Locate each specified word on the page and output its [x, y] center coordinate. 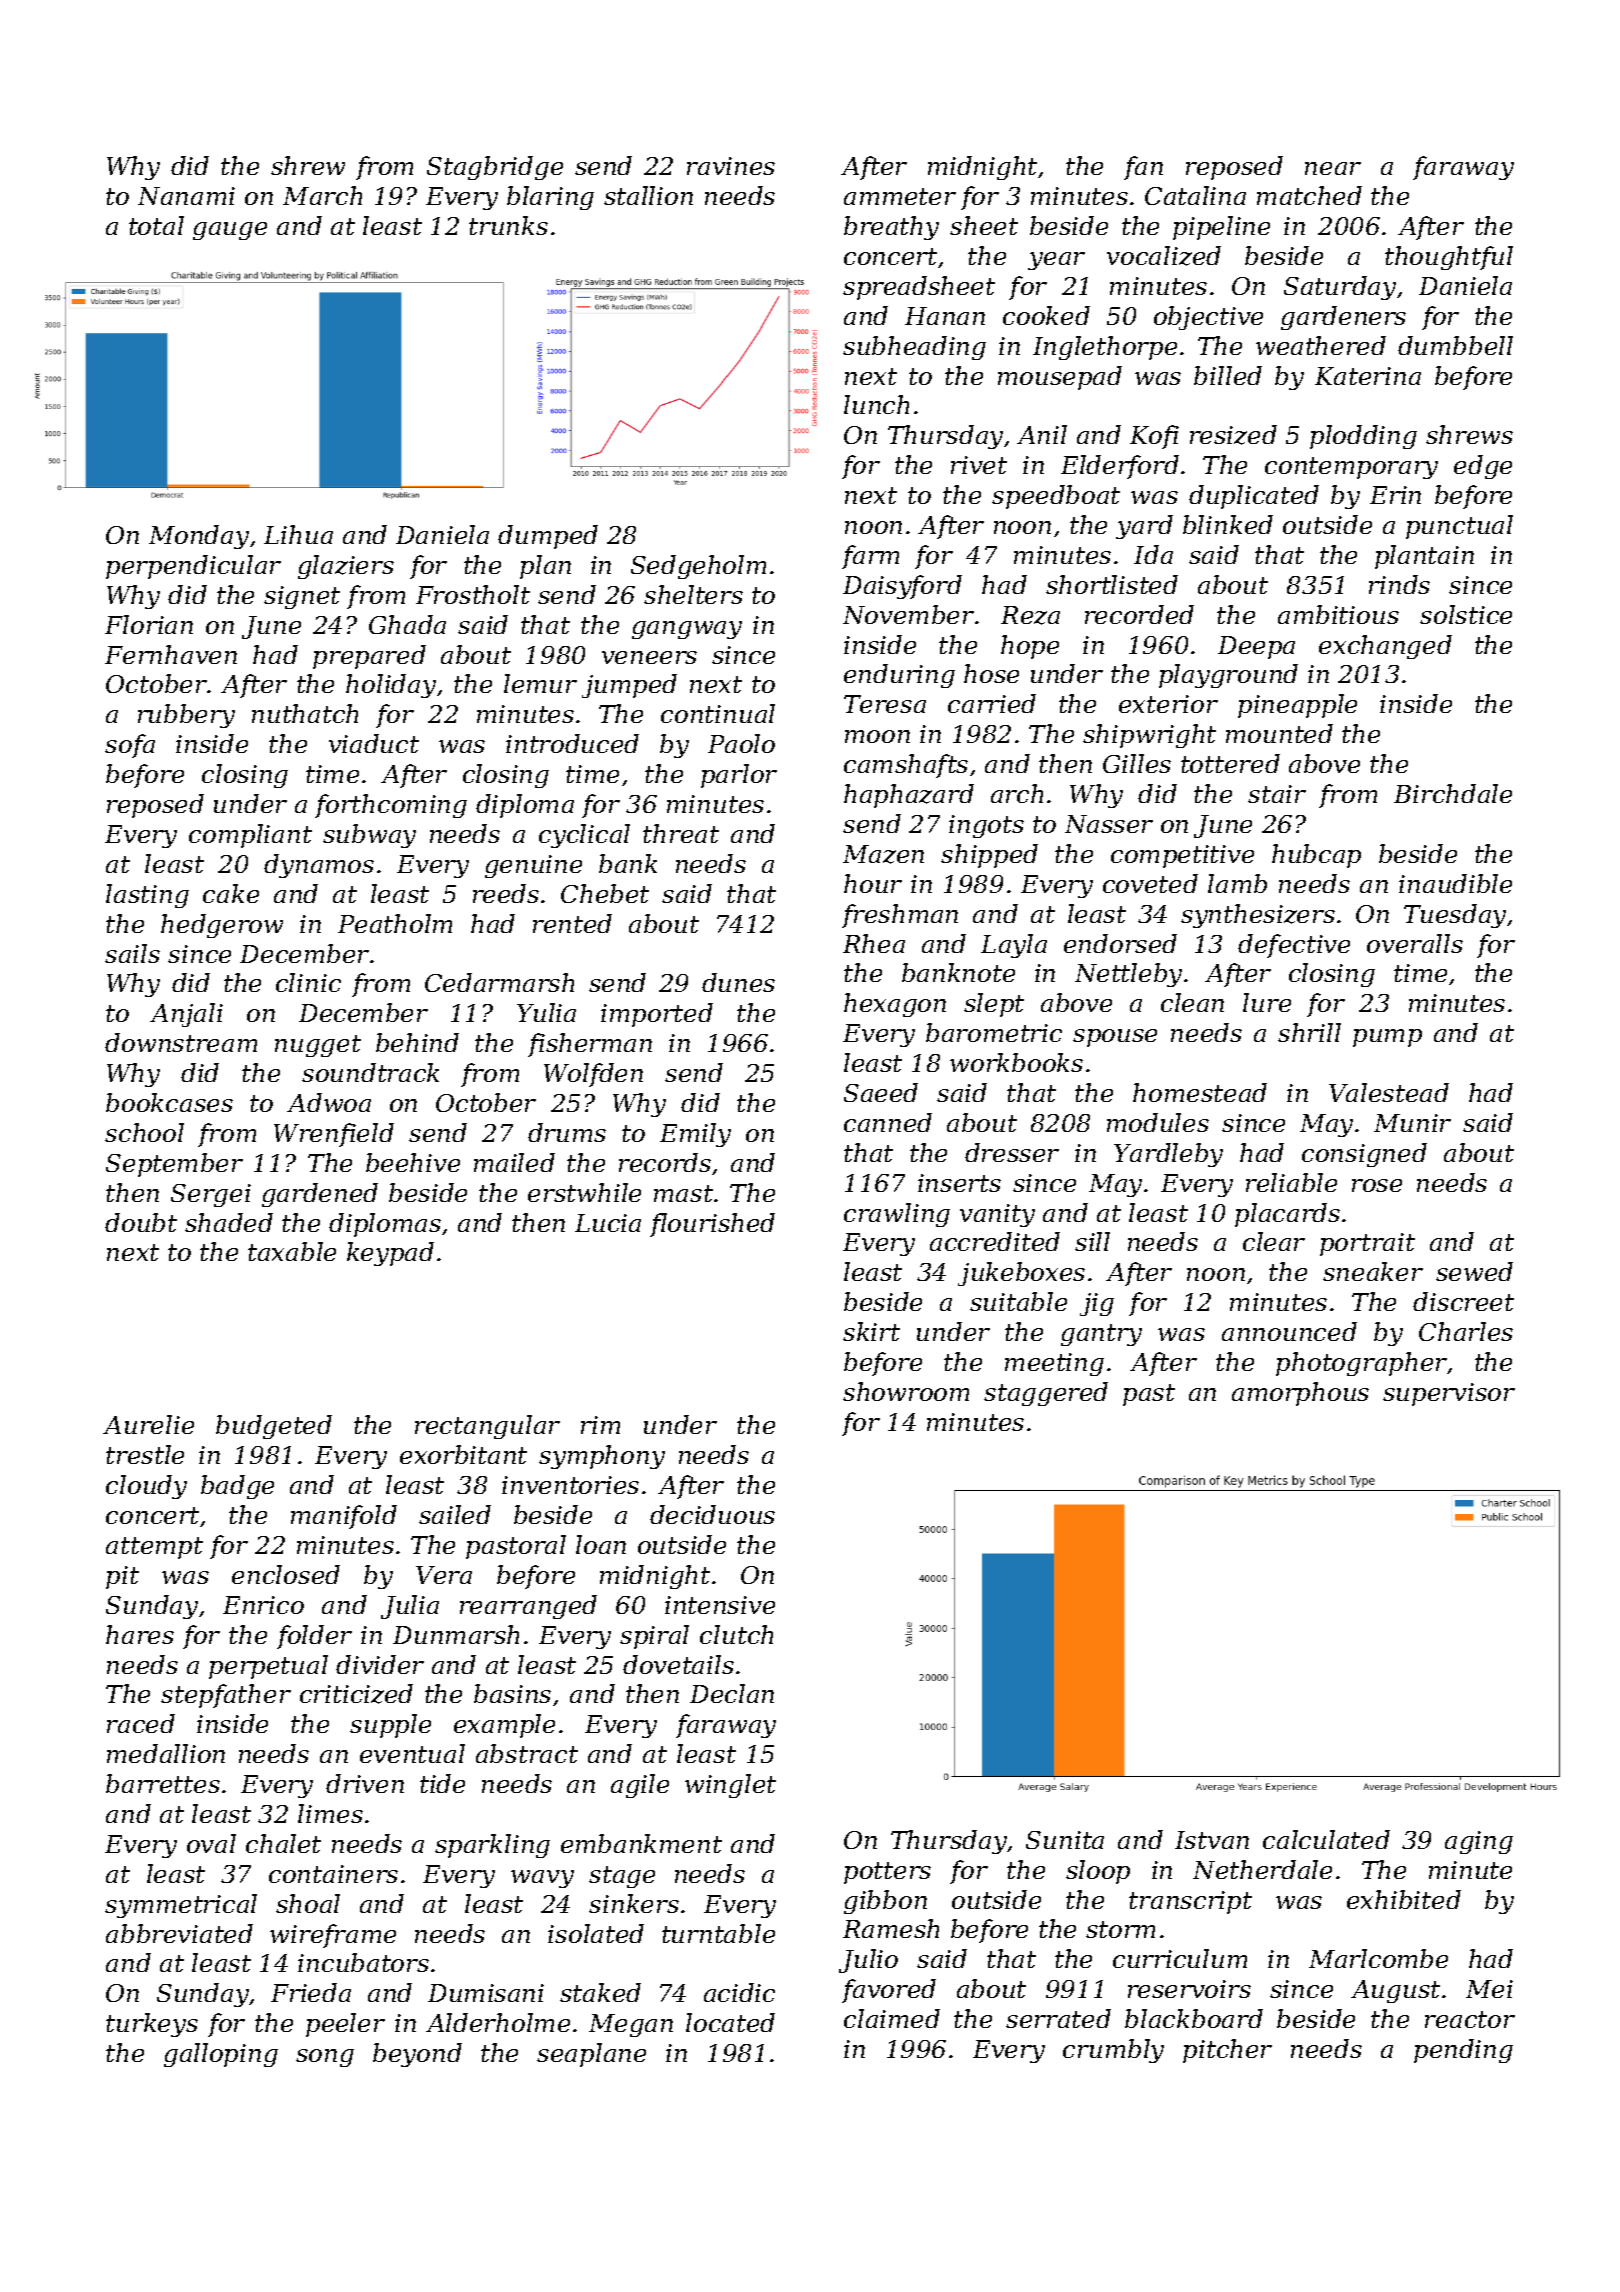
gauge [230, 231]
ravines [731, 166]
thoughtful [1449, 258]
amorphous [1300, 1394]
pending [1463, 2051]
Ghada [407, 624]
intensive [720, 1605]
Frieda [311, 1992]
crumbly [1113, 2051]
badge [237, 1487]
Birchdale [1453, 793]
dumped [548, 537]
